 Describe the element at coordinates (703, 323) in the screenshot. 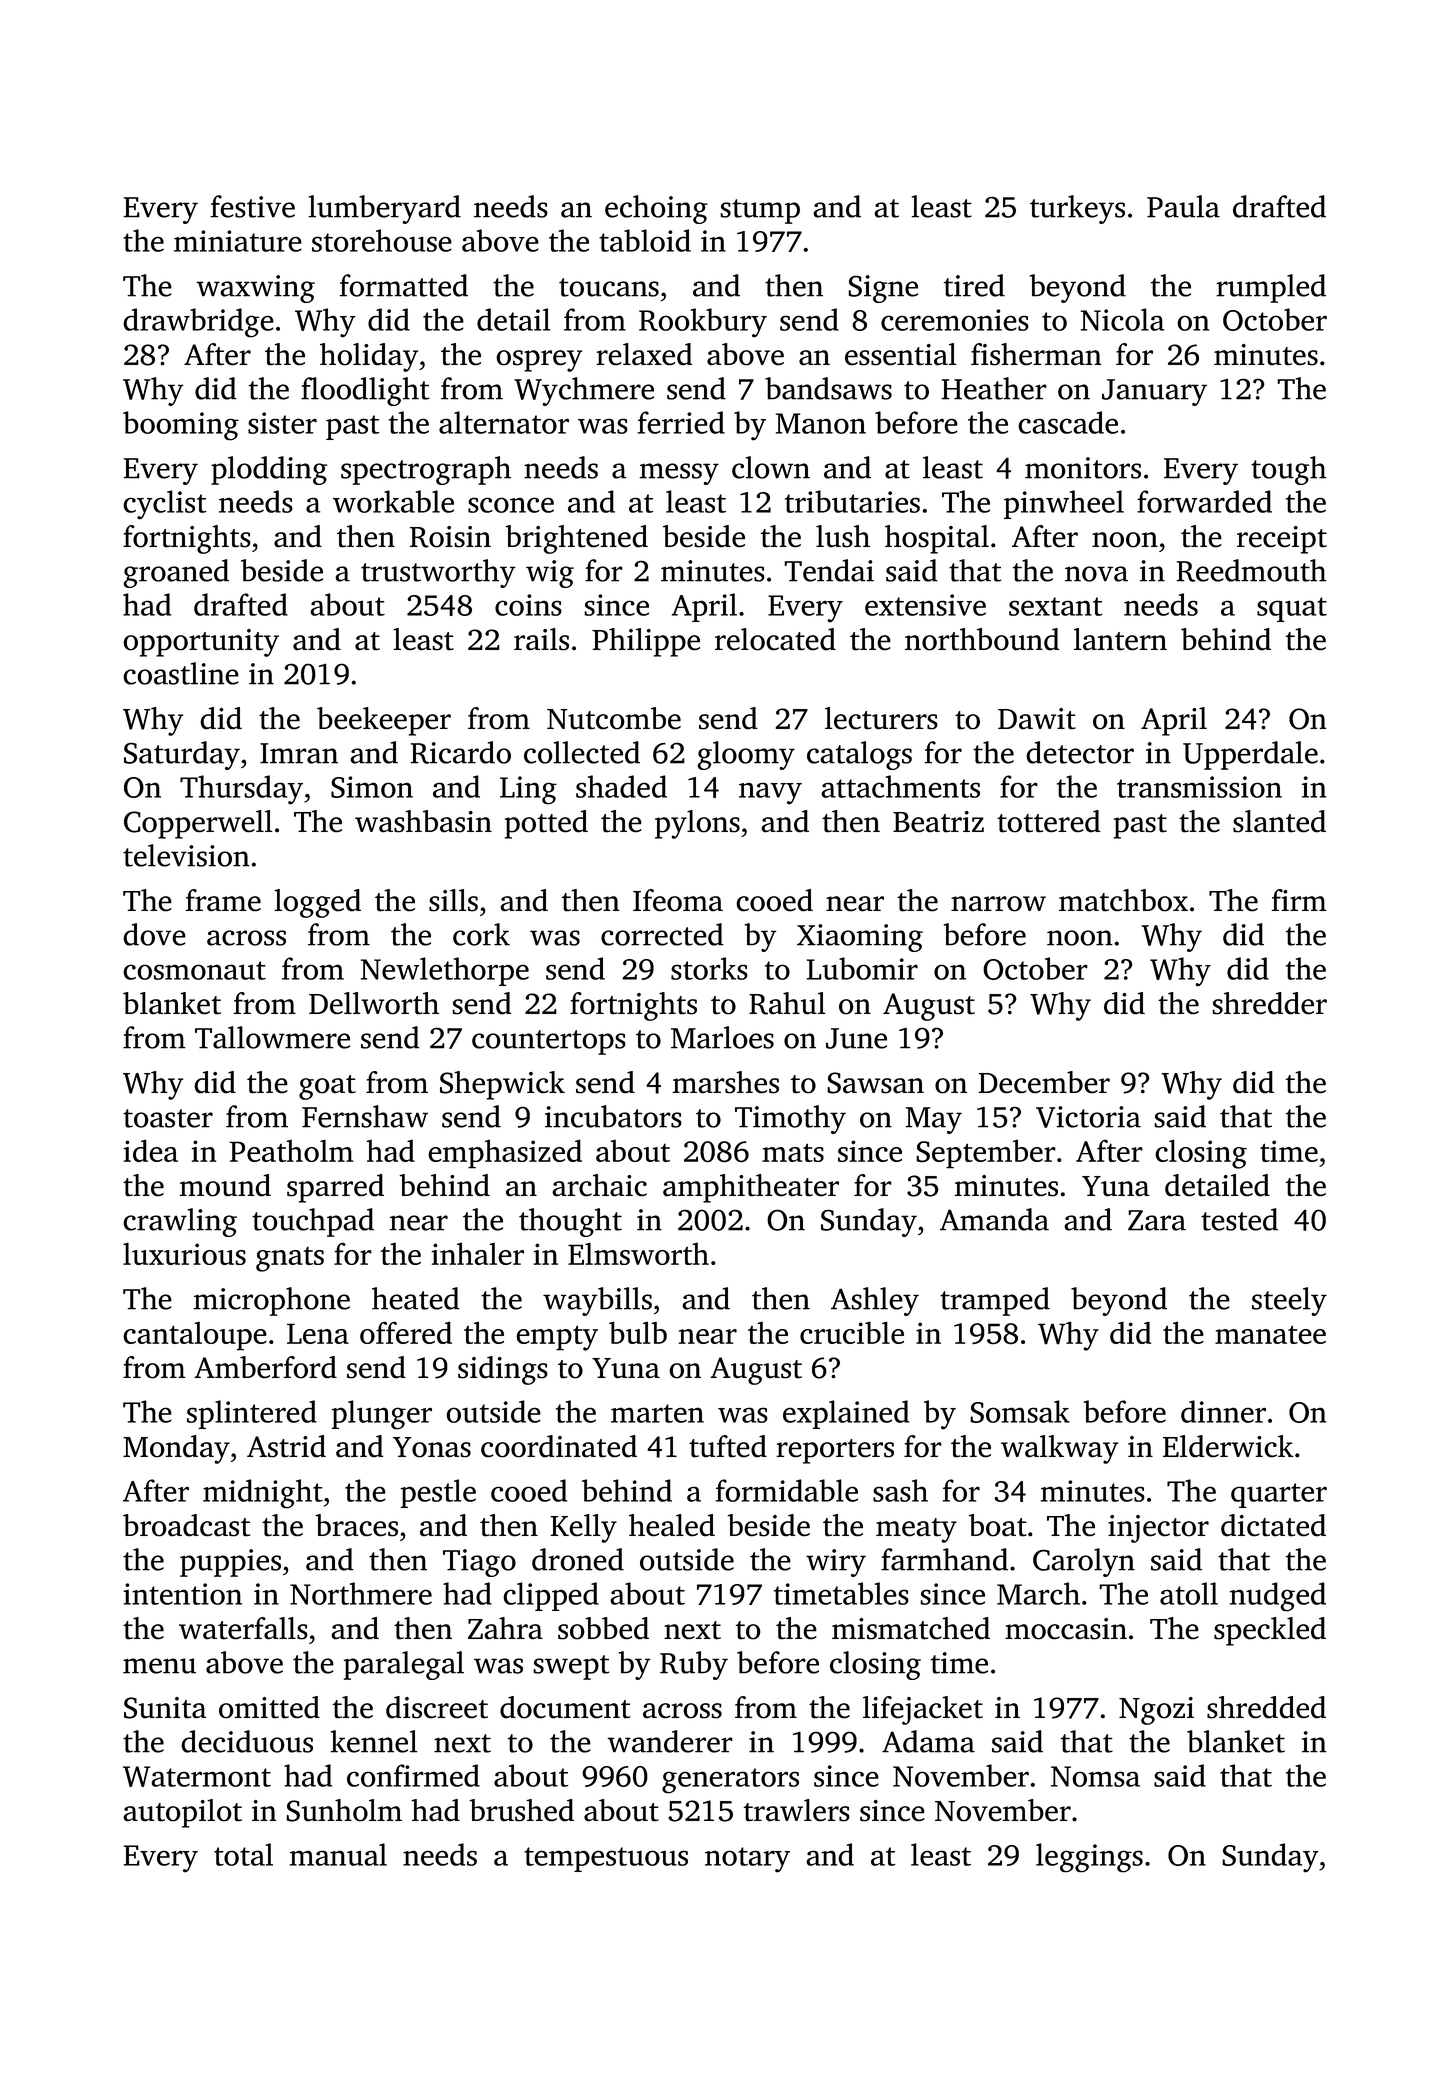

I see `Rookbury` at that location.
